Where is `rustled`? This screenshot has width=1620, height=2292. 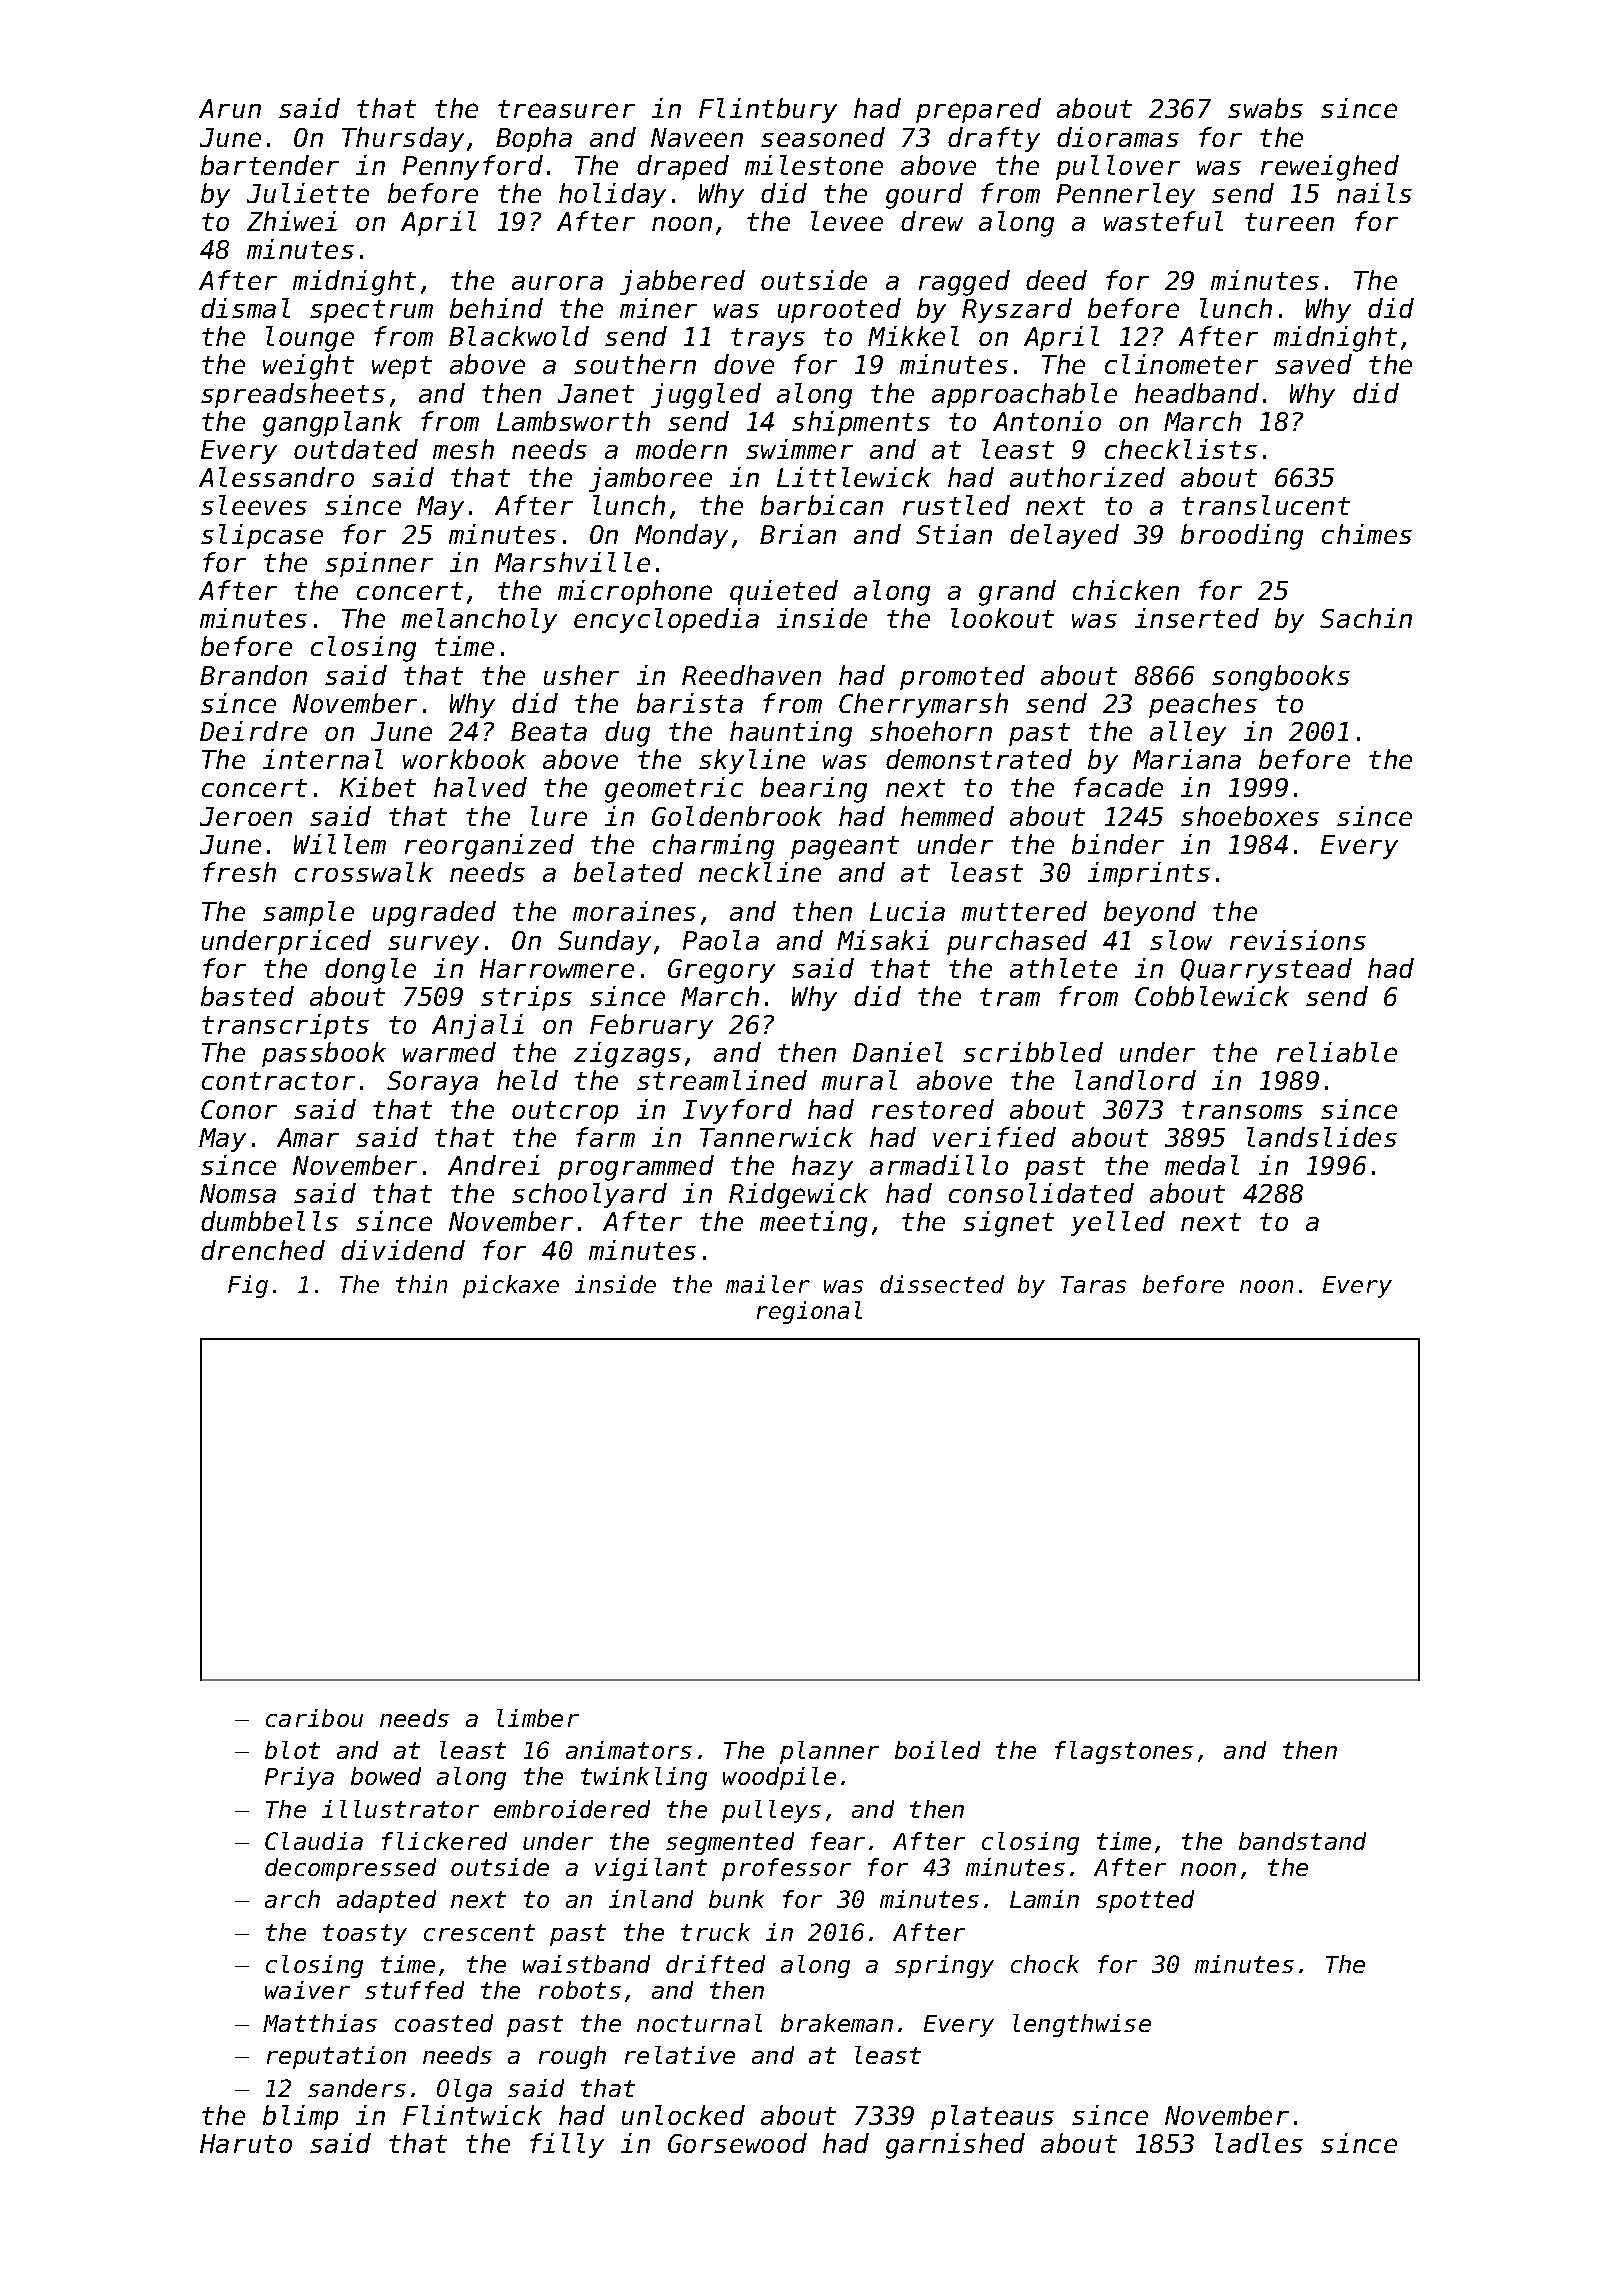 rustled is located at coordinates (956, 505).
